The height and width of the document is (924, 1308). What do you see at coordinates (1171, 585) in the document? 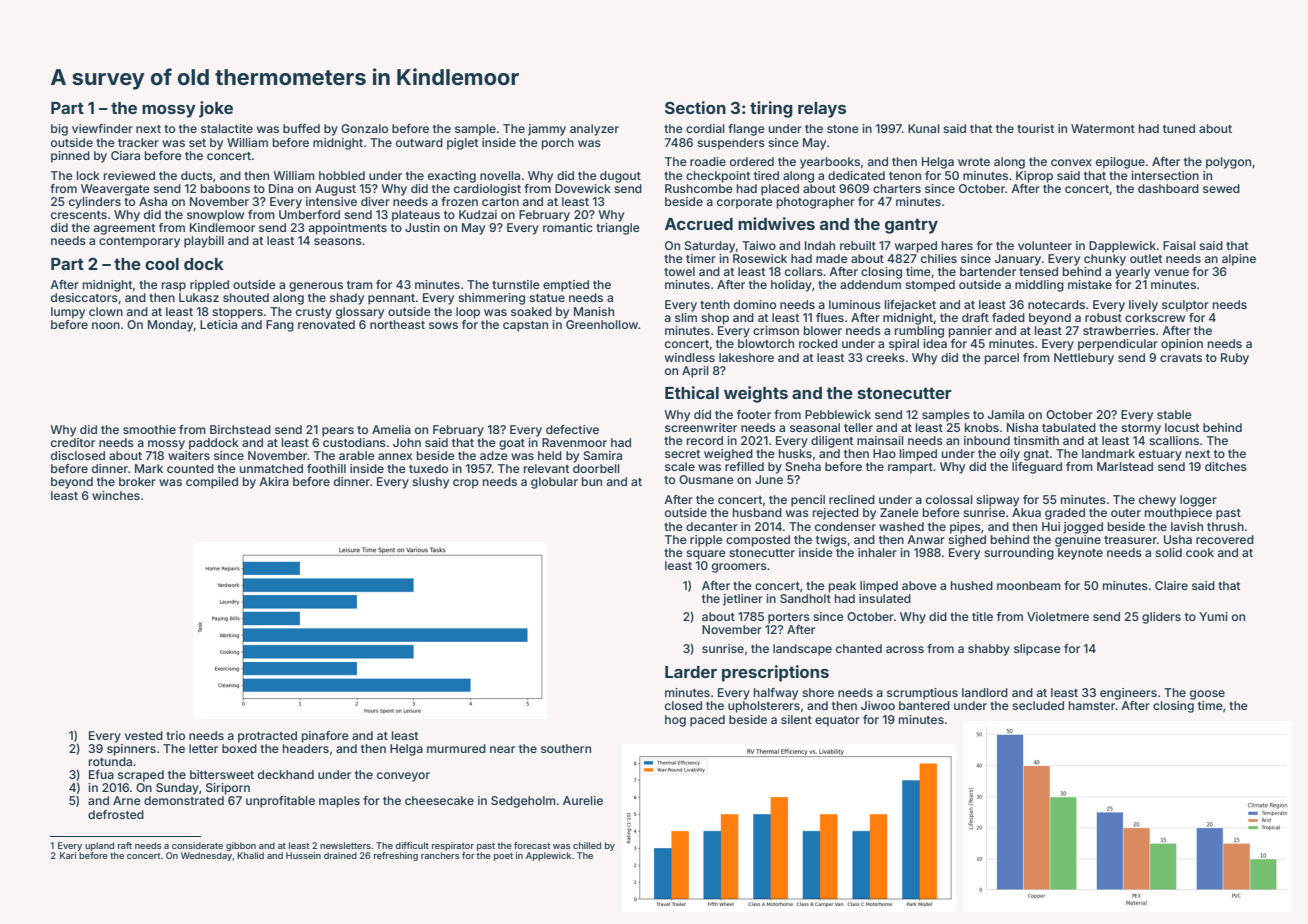
I see `Claire` at bounding box center [1171, 585].
